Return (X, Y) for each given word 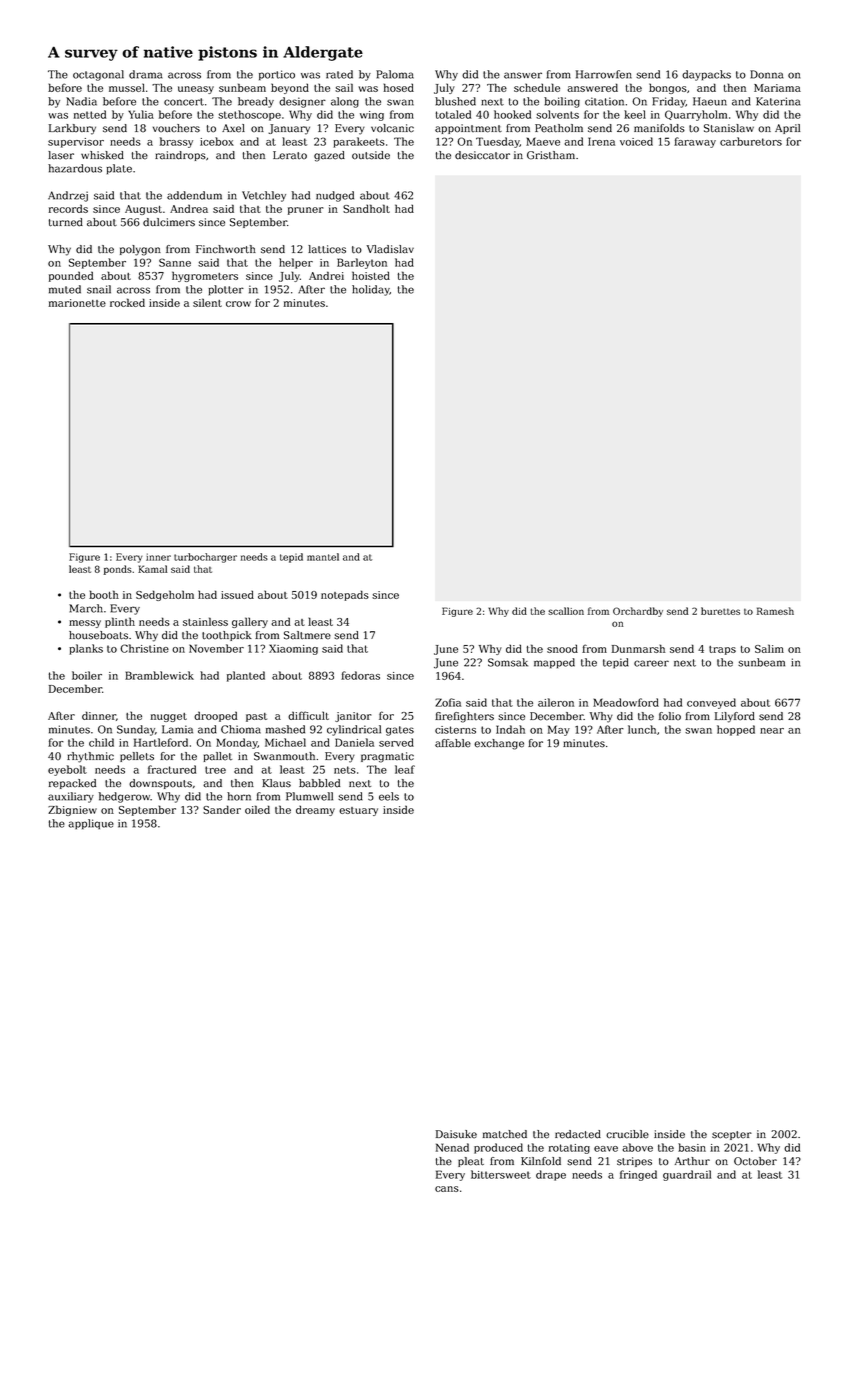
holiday (371, 290)
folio (670, 716)
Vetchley (264, 196)
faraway (695, 142)
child (101, 742)
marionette (77, 303)
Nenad (452, 1147)
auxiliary (71, 797)
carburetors (751, 141)
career (651, 663)
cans (447, 1189)
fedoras (360, 675)
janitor (353, 717)
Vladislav (390, 249)
